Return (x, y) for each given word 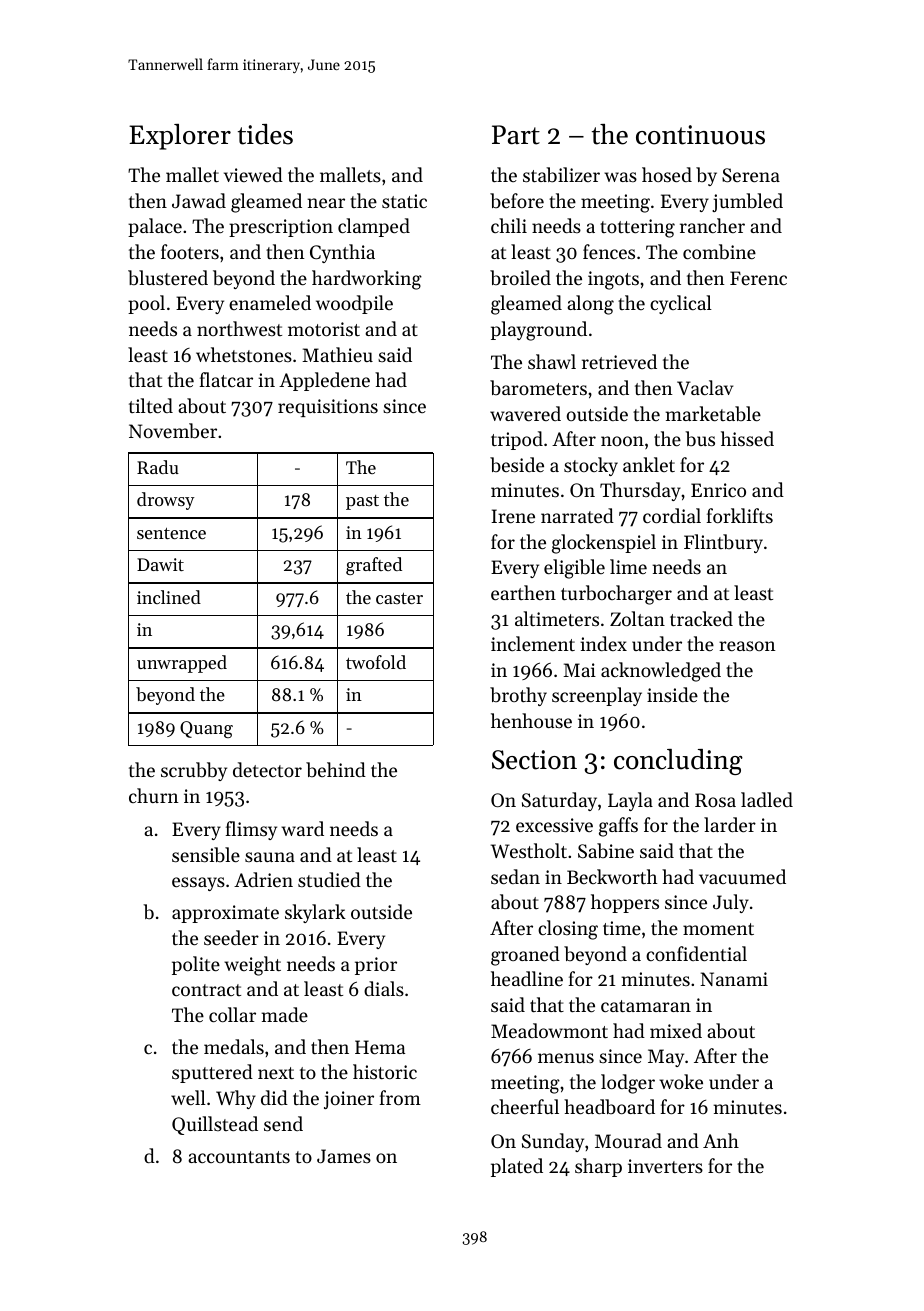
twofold (376, 662)
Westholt (529, 850)
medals (234, 1046)
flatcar (226, 379)
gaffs (618, 827)
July (731, 903)
